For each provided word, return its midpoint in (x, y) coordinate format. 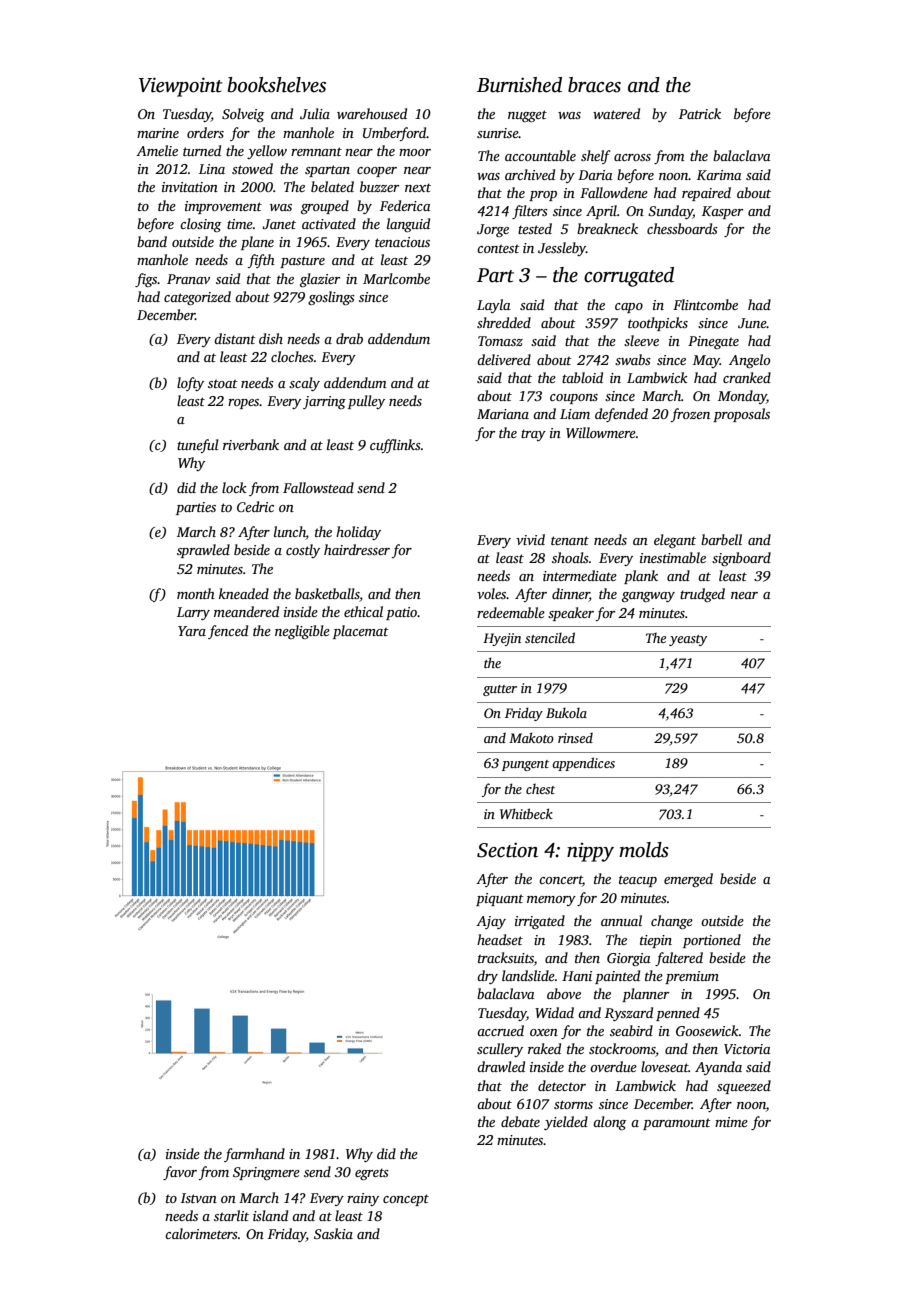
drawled (501, 1066)
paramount (677, 1124)
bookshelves (277, 85)
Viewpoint (181, 87)
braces (594, 85)
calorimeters (201, 1233)
